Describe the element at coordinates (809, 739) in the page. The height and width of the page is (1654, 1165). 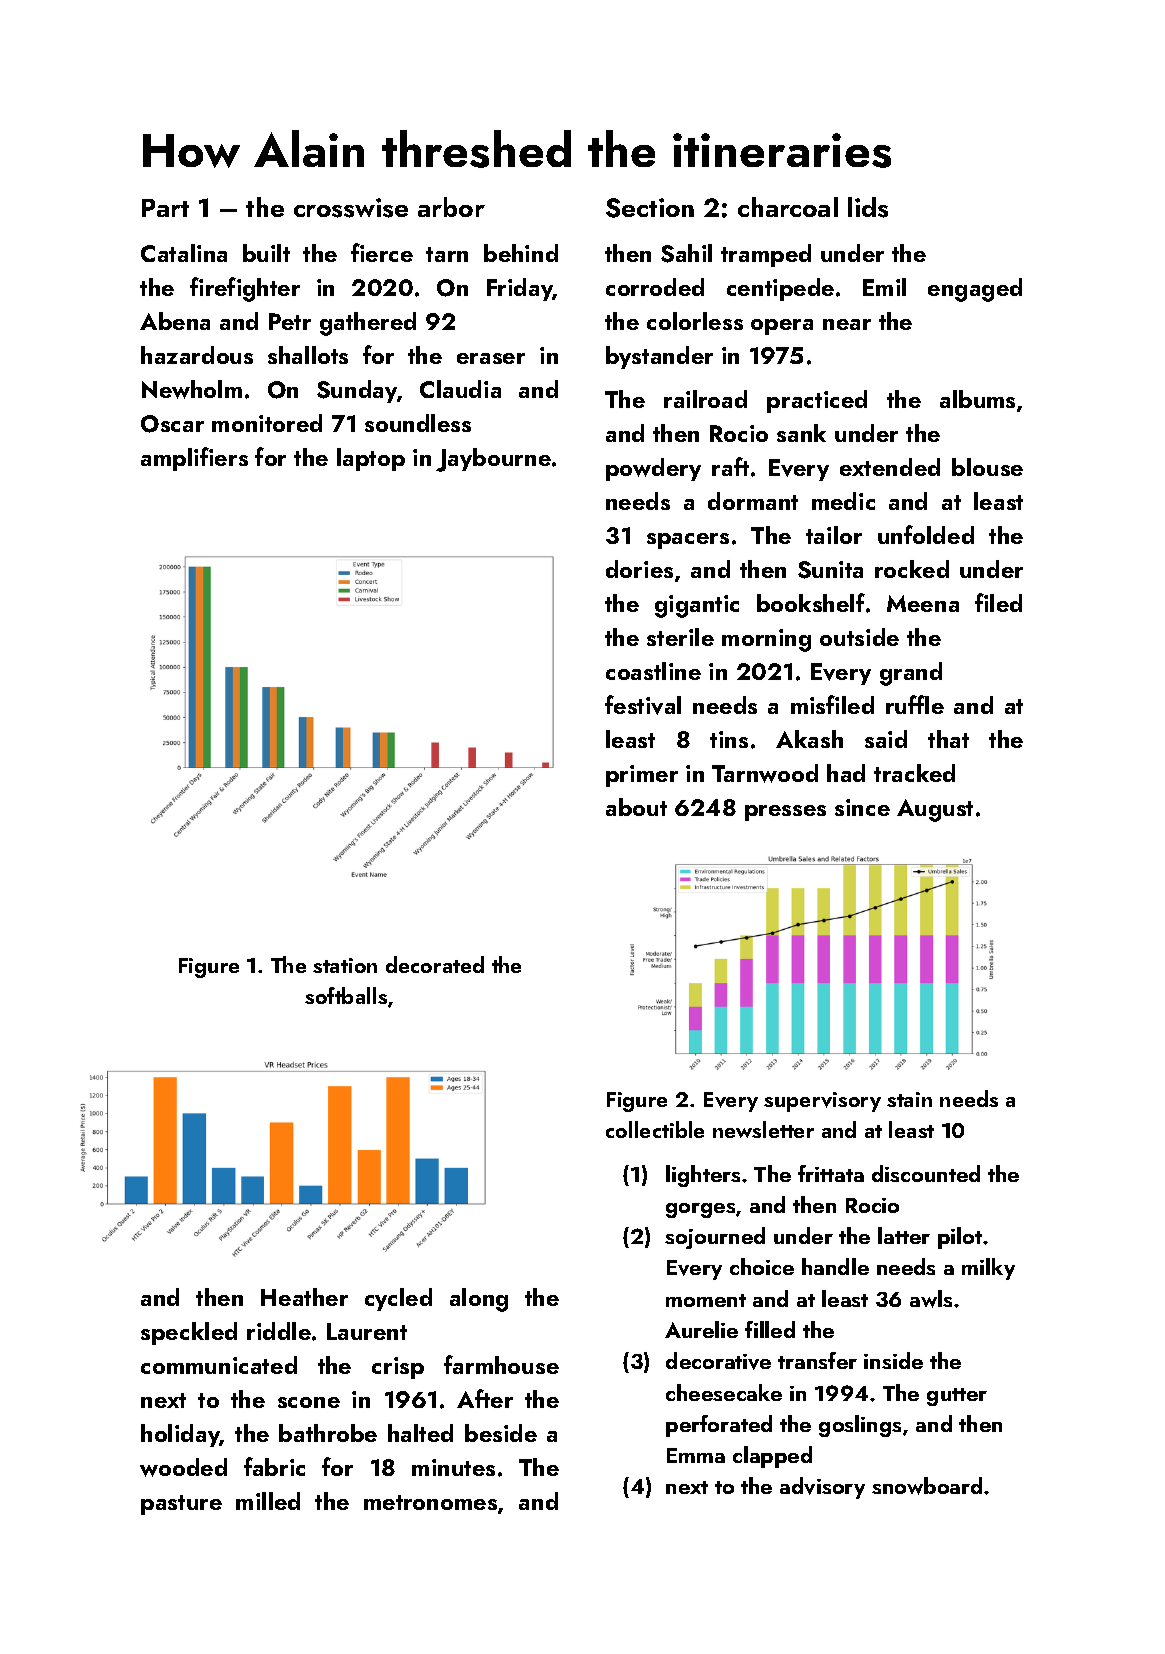
I see `Akash` at that location.
